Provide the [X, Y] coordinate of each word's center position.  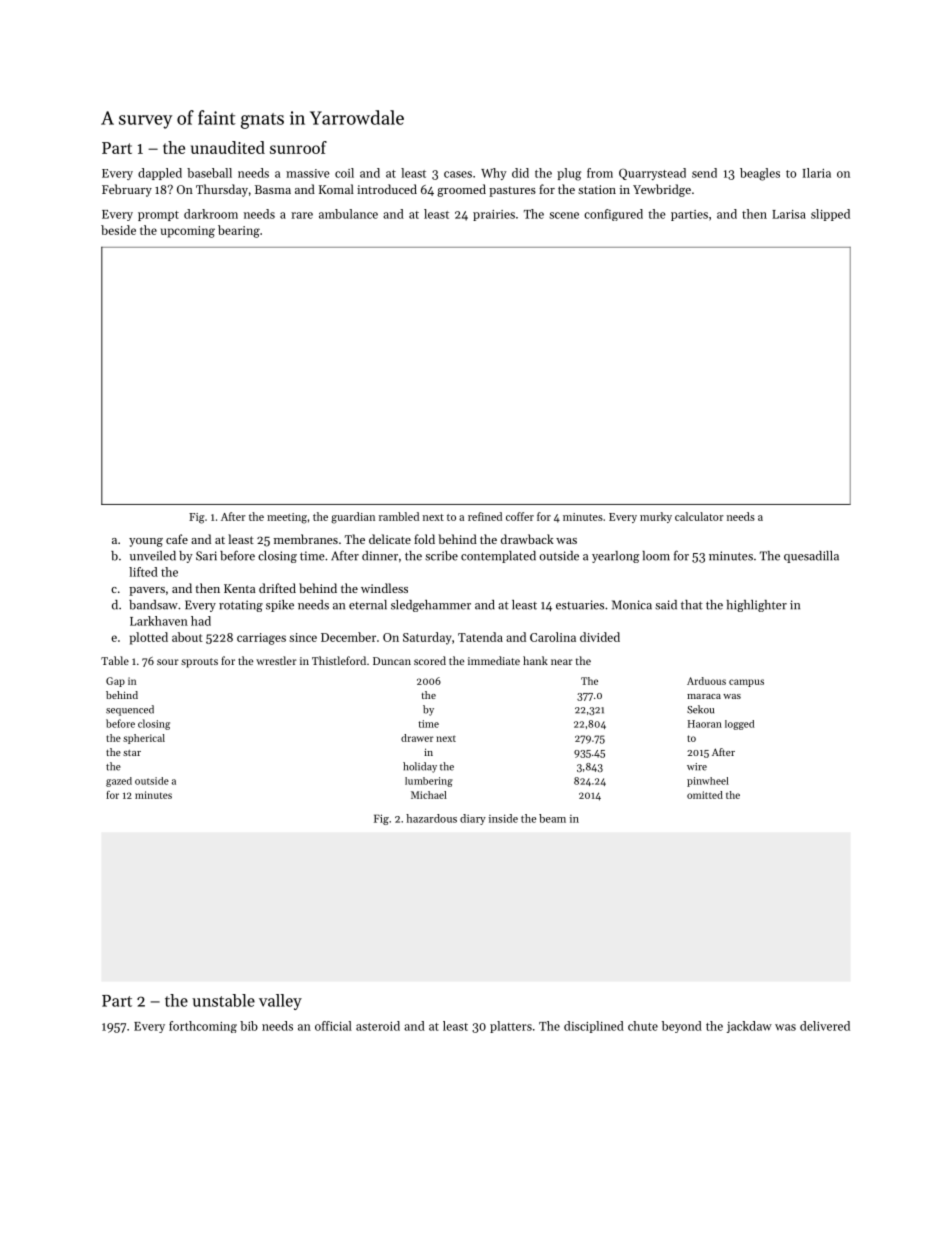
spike [280, 606]
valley [280, 1002]
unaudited [228, 147]
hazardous [431, 818]
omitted [705, 795]
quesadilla [811, 557]
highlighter [757, 606]
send [704, 173]
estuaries [580, 605]
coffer [520, 516]
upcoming [188, 232]
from [600, 173]
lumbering [429, 782]
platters [511, 1027]
